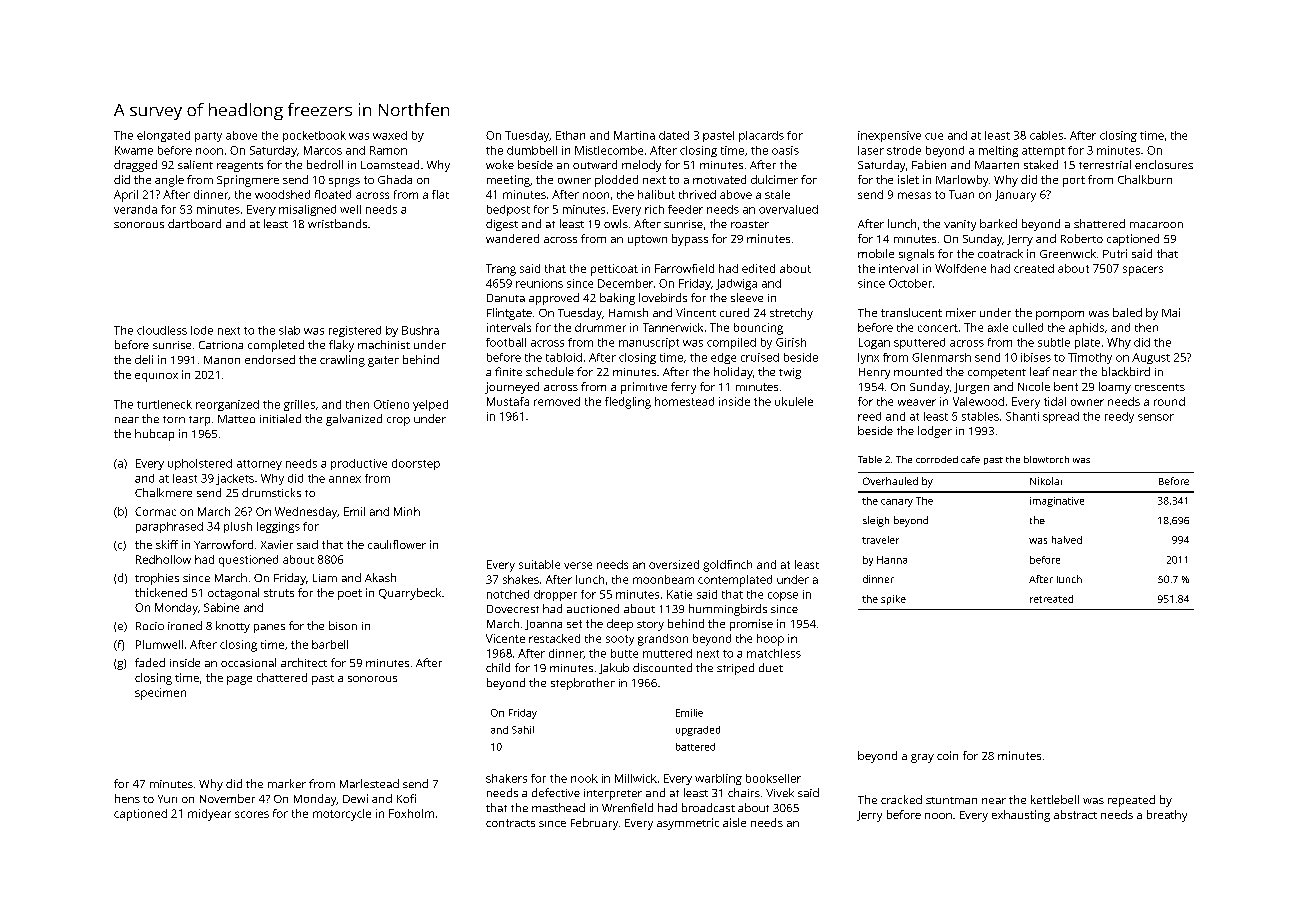  I want to click on blowtorch, so click(1046, 459).
